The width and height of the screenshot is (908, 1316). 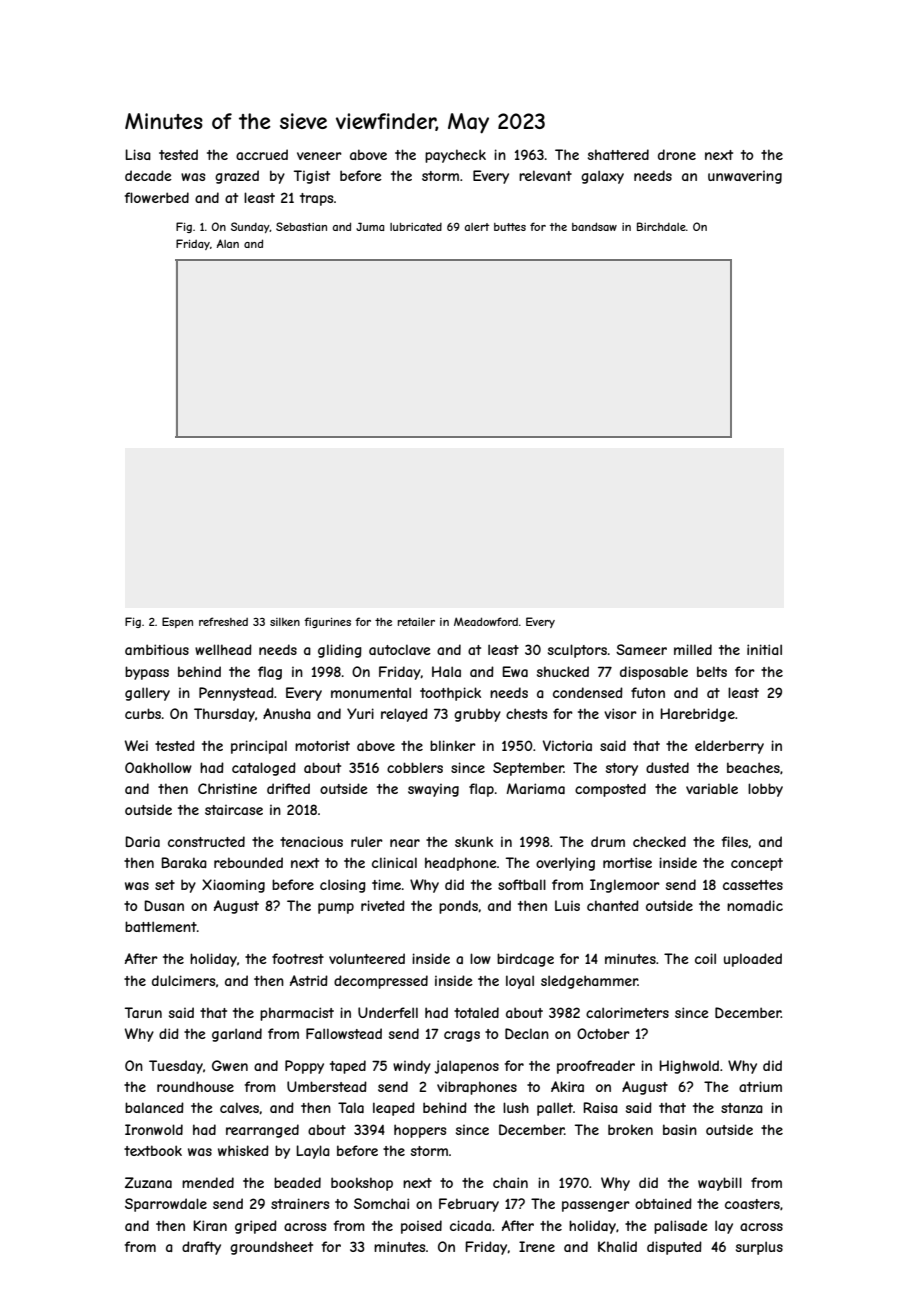 I want to click on initial, so click(x=764, y=649).
